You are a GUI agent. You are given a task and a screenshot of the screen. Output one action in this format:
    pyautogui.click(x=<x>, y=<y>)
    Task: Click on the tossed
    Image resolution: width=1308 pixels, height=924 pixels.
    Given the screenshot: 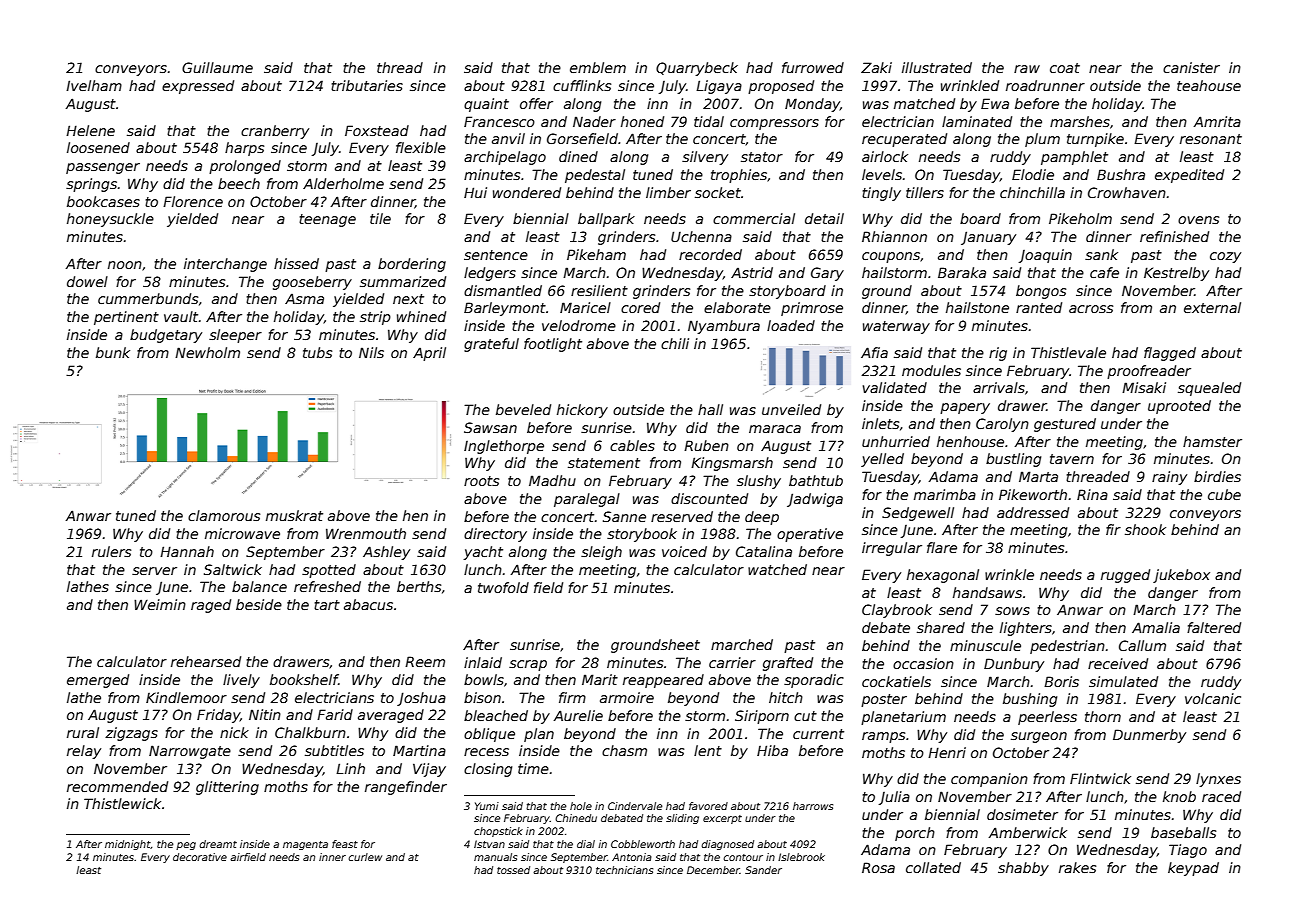 What is the action you would take?
    pyautogui.click(x=513, y=870)
